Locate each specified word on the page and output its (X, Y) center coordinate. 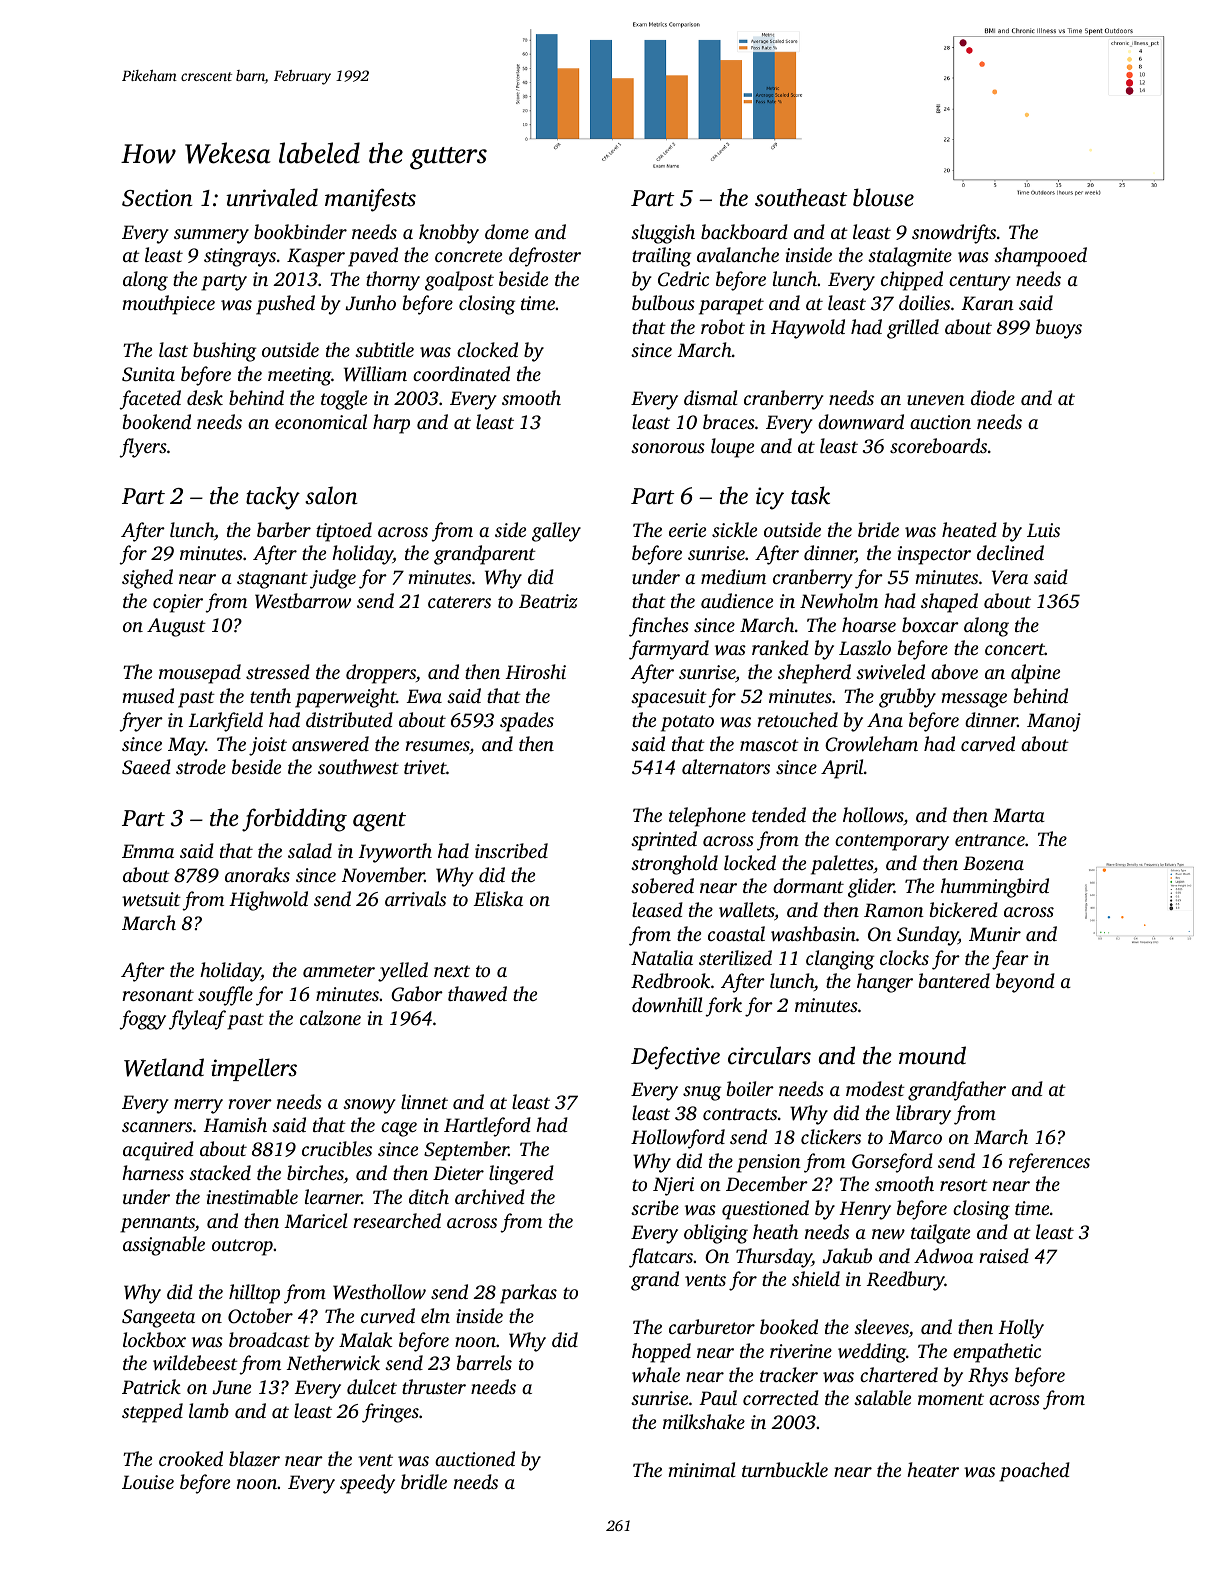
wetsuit (151, 899)
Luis (1043, 530)
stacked (220, 1172)
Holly (1021, 1329)
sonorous (668, 448)
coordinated (461, 373)
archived (490, 1196)
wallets (746, 910)
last (173, 349)
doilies (924, 302)
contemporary (892, 842)
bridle (424, 1481)
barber (284, 529)
